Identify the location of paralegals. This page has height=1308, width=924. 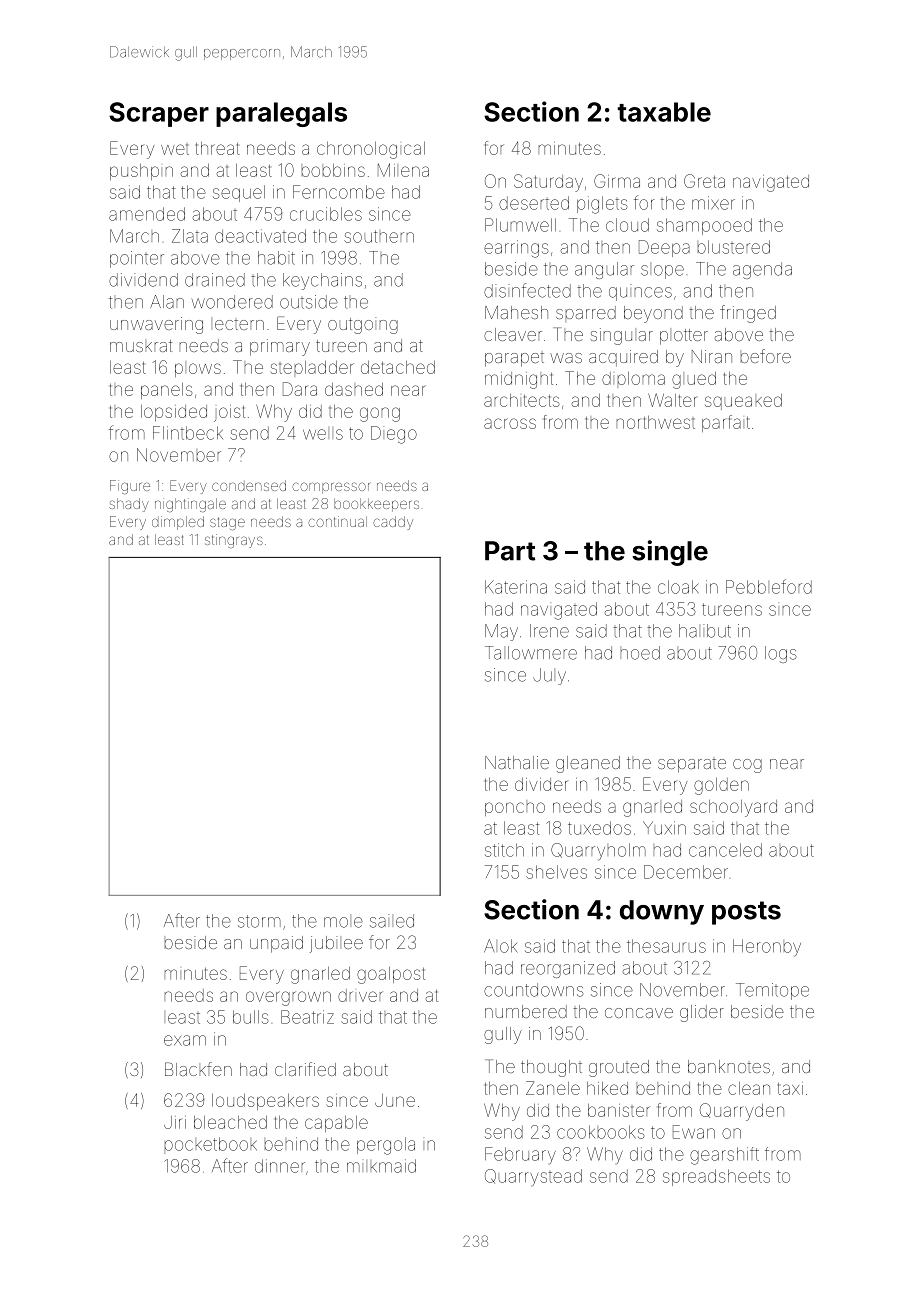
(281, 114).
